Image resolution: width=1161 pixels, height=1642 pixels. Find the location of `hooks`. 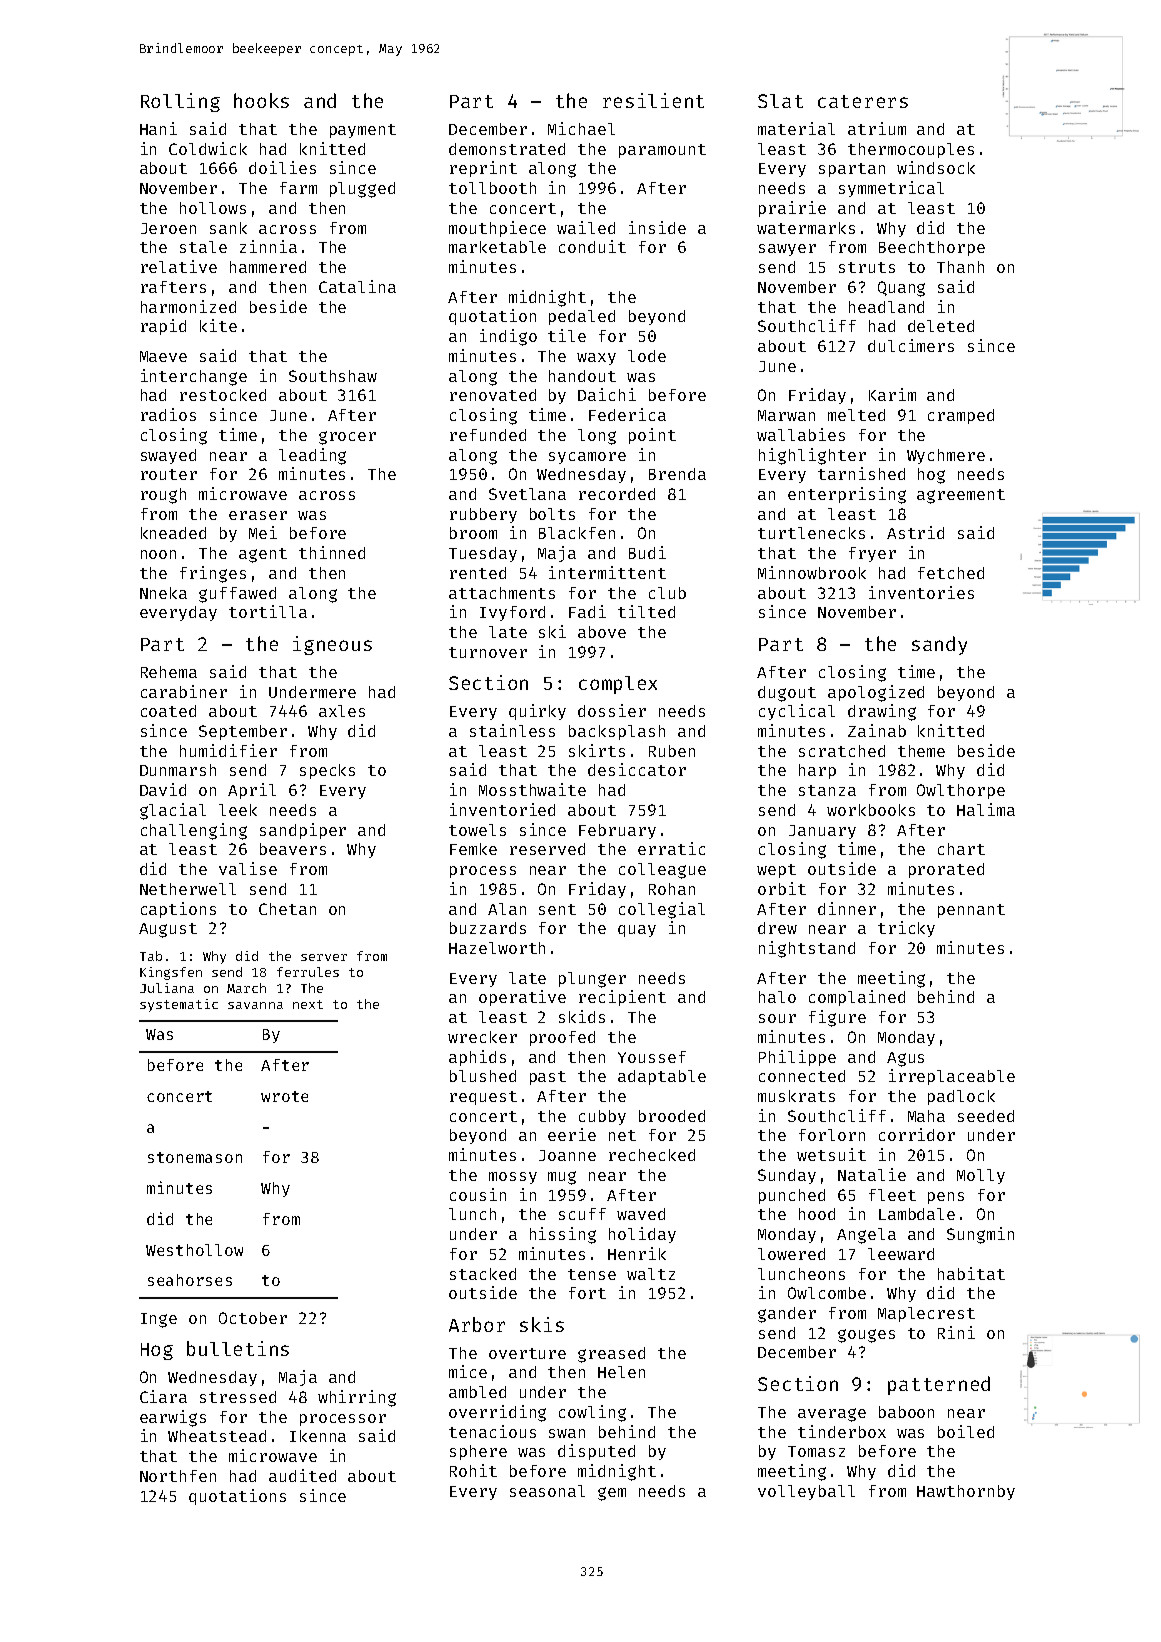

hooks is located at coordinates (261, 100).
